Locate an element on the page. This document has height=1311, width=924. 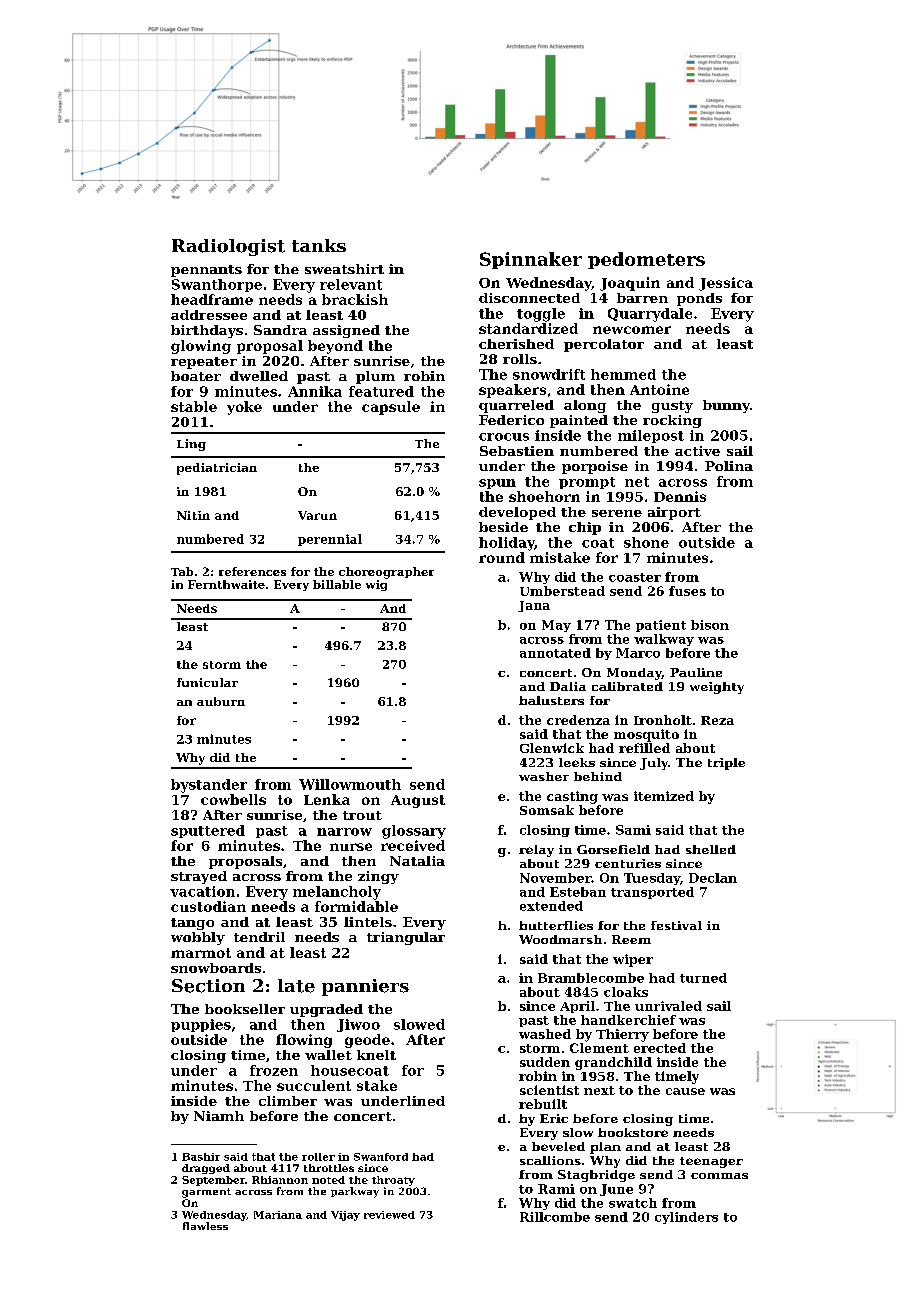
Radiologist is located at coordinates (228, 247).
